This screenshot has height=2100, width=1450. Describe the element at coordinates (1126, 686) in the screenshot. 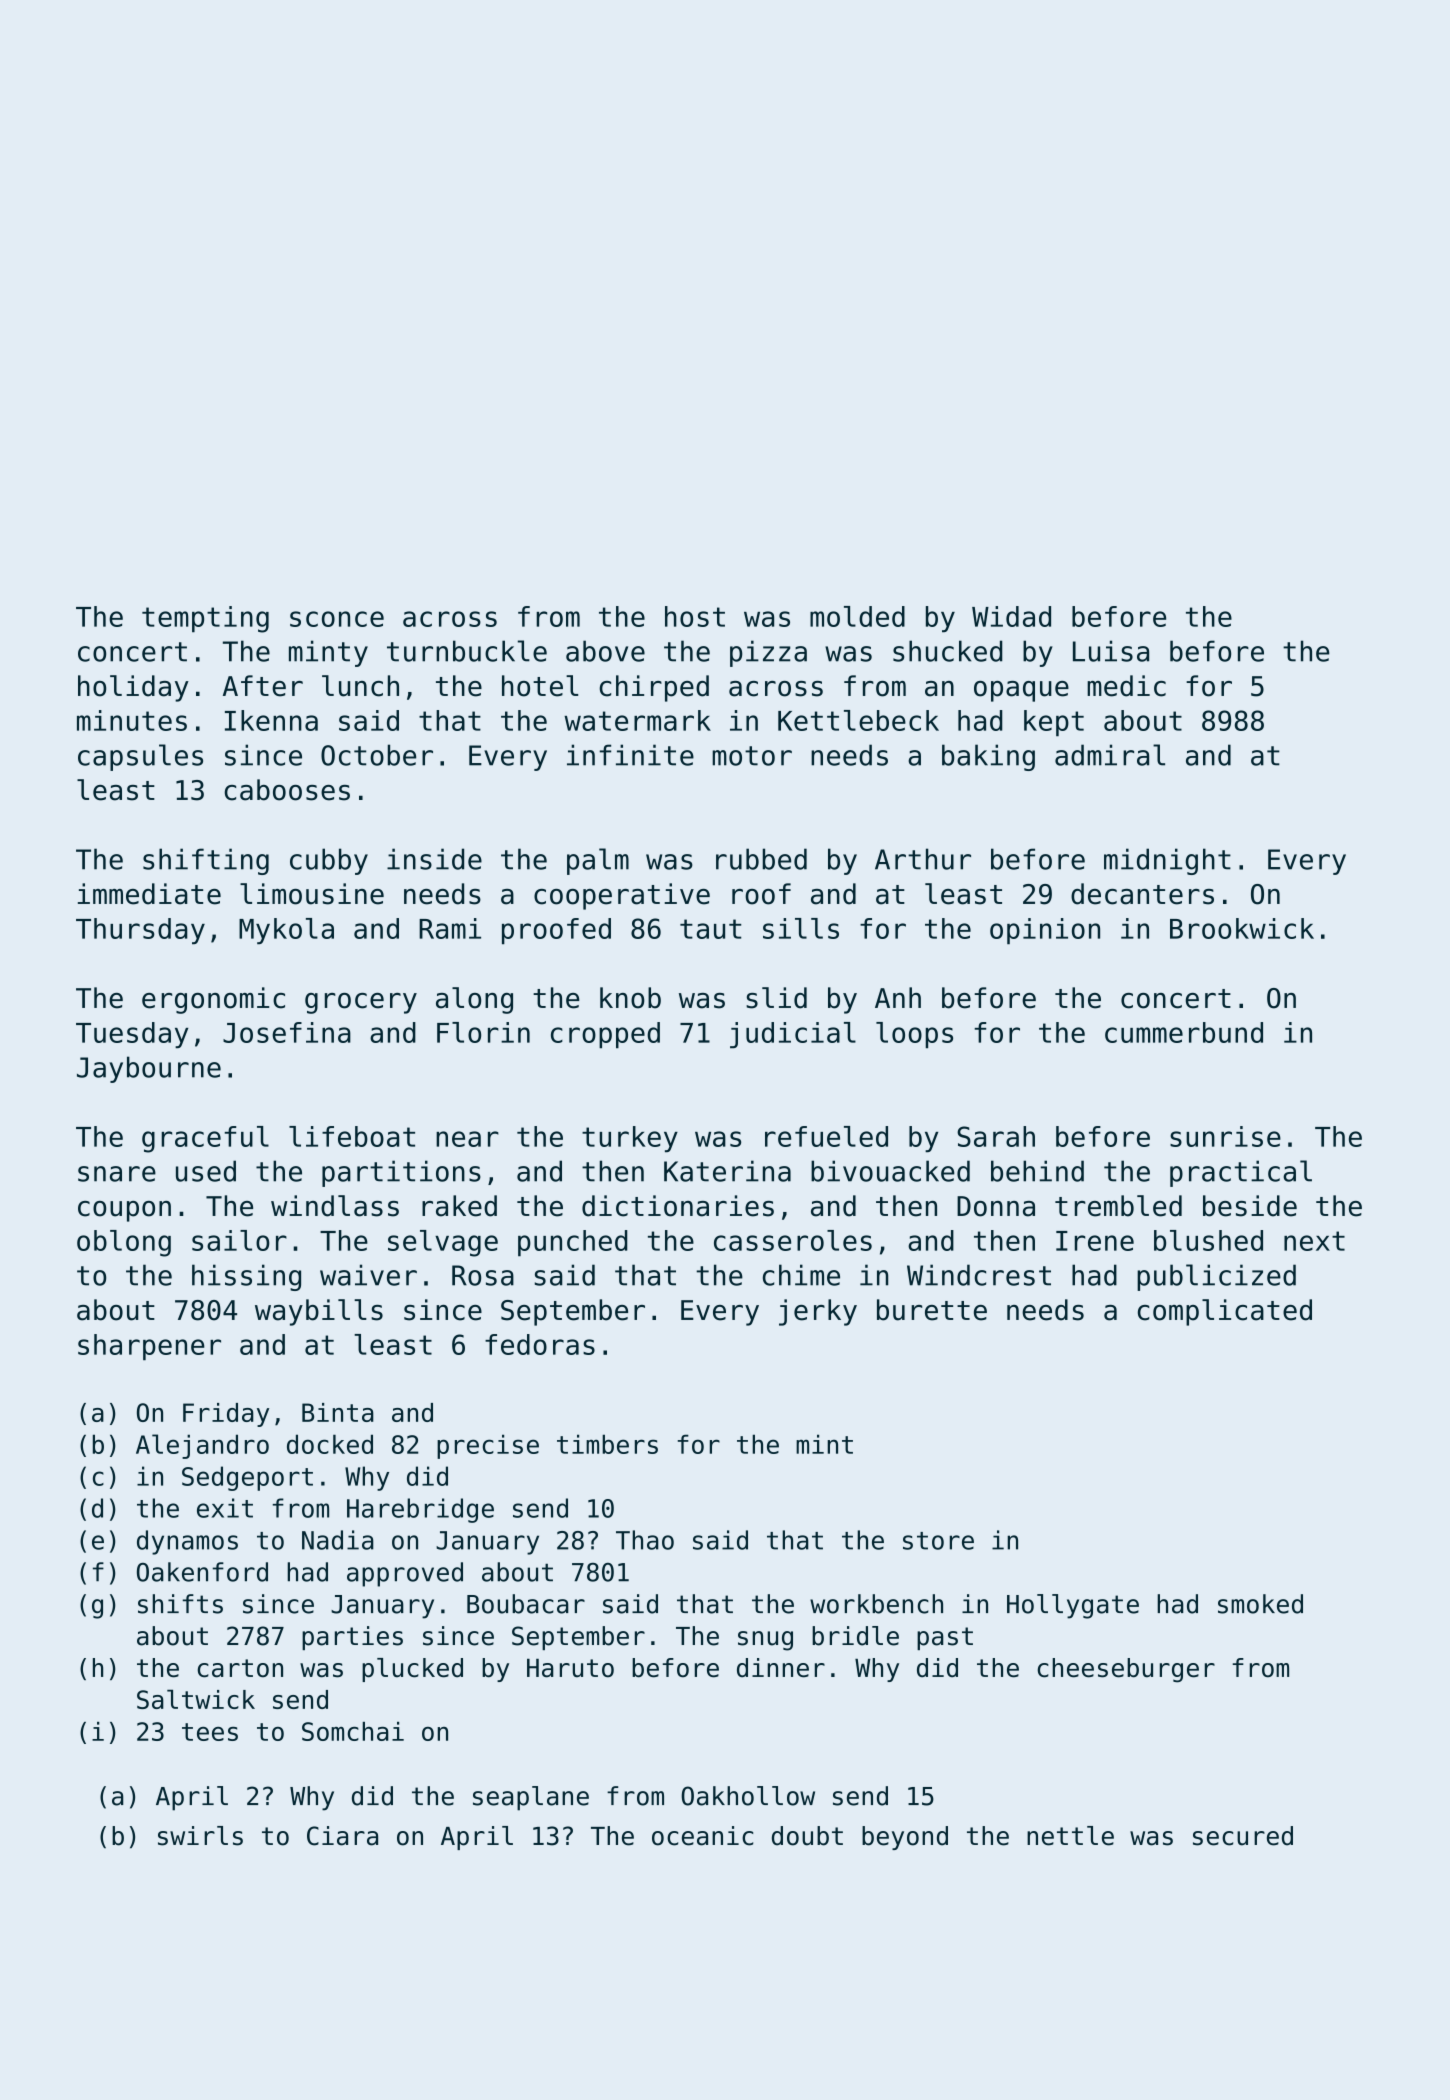

I see `medic` at that location.
